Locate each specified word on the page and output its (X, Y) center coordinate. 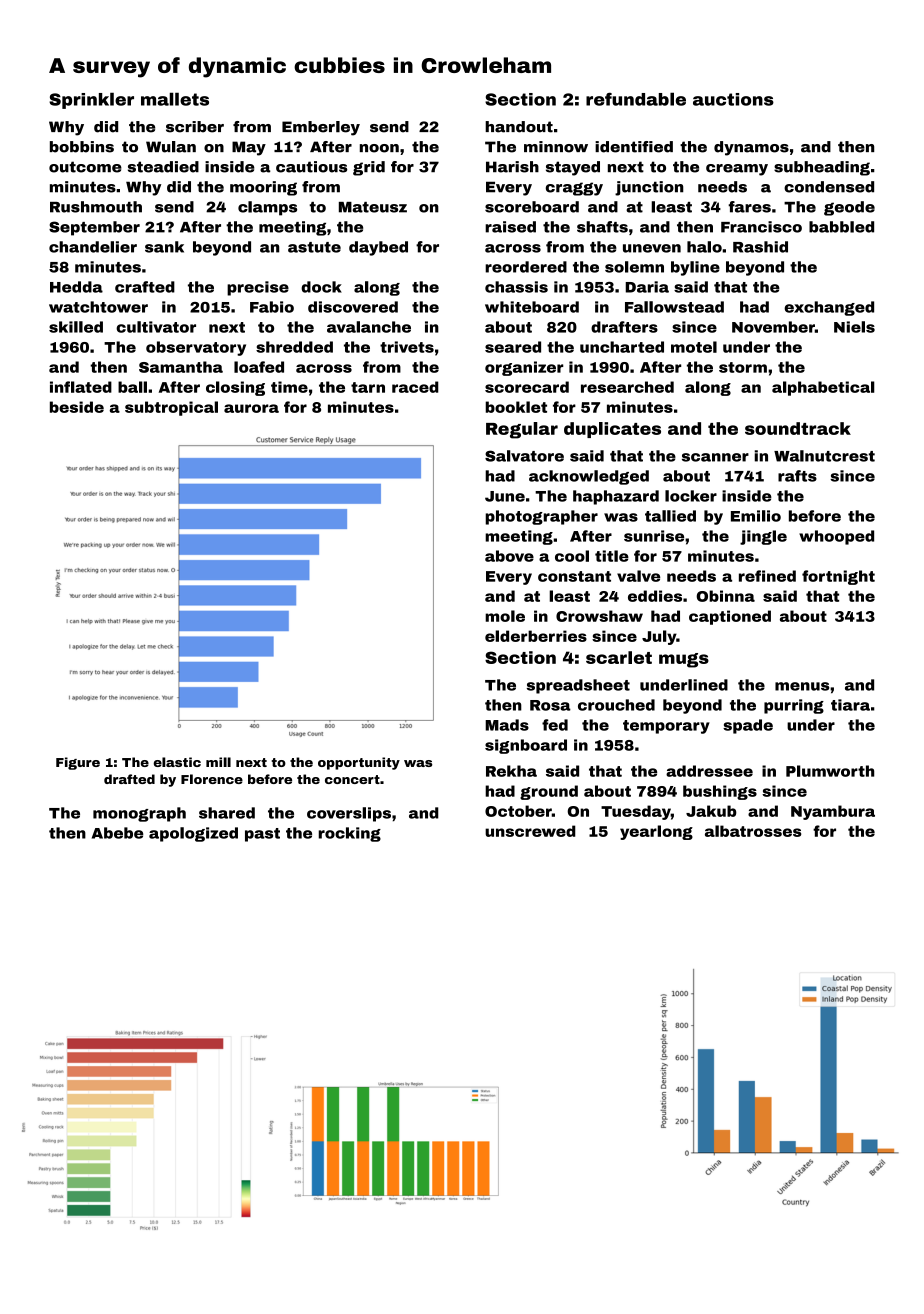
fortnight (838, 577)
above (509, 556)
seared (513, 347)
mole (505, 616)
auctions (733, 99)
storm (743, 367)
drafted (129, 779)
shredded (294, 347)
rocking (350, 834)
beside (77, 407)
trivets (407, 347)
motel (694, 347)
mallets (175, 99)
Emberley (321, 128)
